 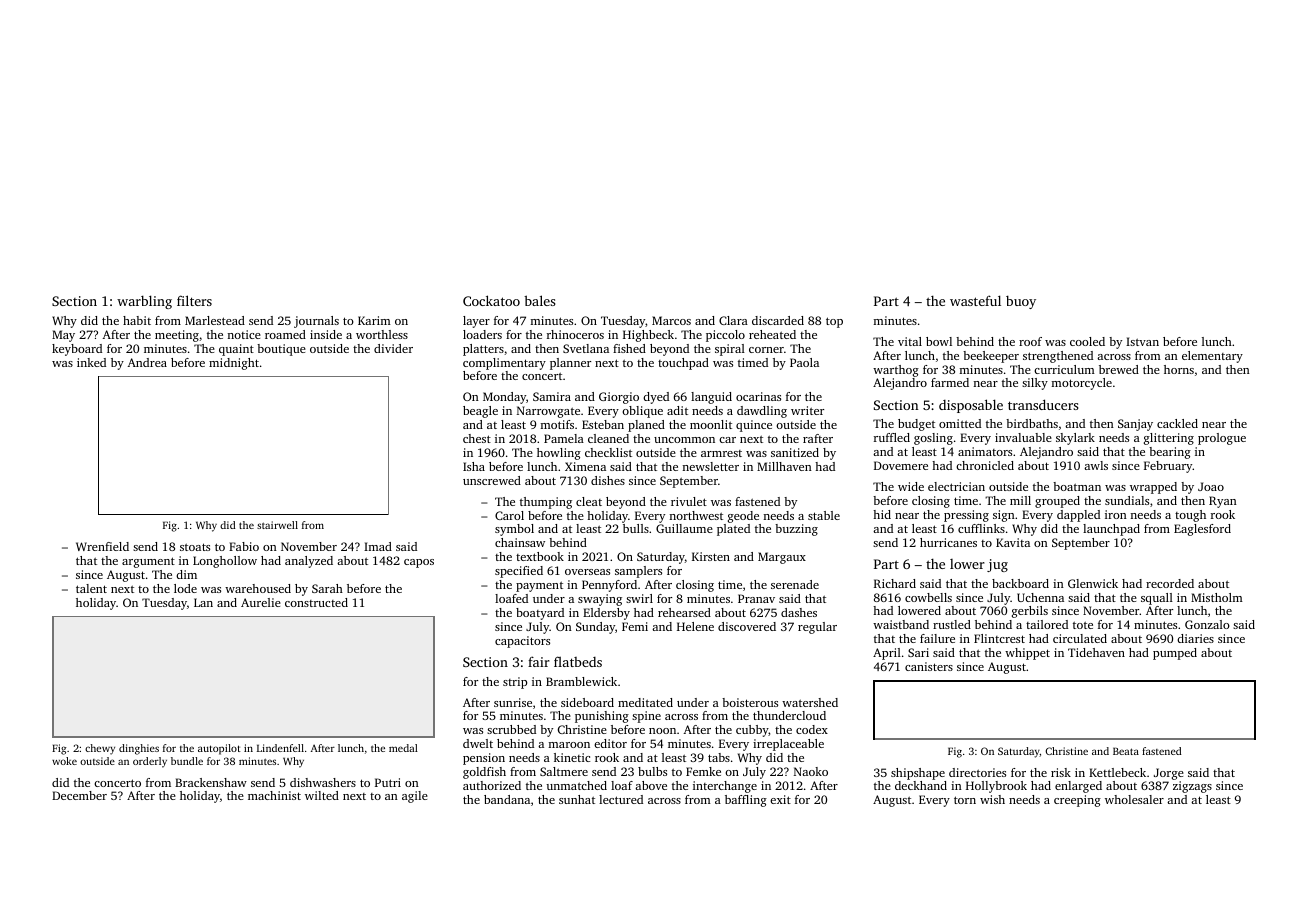 I want to click on inked, so click(x=91, y=362).
